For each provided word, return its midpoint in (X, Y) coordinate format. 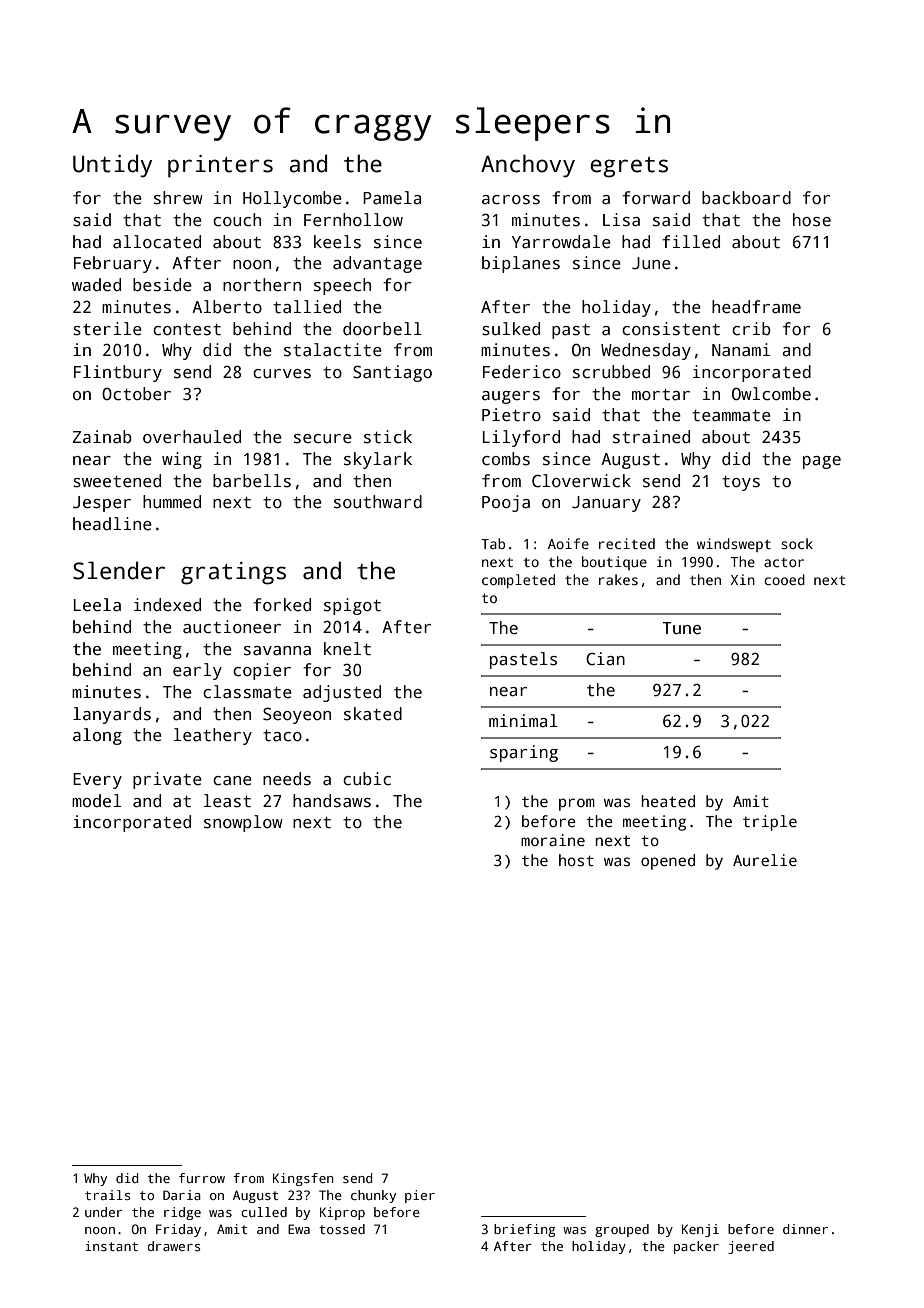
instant (111, 1246)
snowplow (243, 823)
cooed (784, 579)
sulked (511, 329)
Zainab (102, 437)
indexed (167, 605)
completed (518, 581)
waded (96, 285)
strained (651, 437)
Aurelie (765, 860)
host (576, 860)
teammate (731, 416)
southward (378, 502)
